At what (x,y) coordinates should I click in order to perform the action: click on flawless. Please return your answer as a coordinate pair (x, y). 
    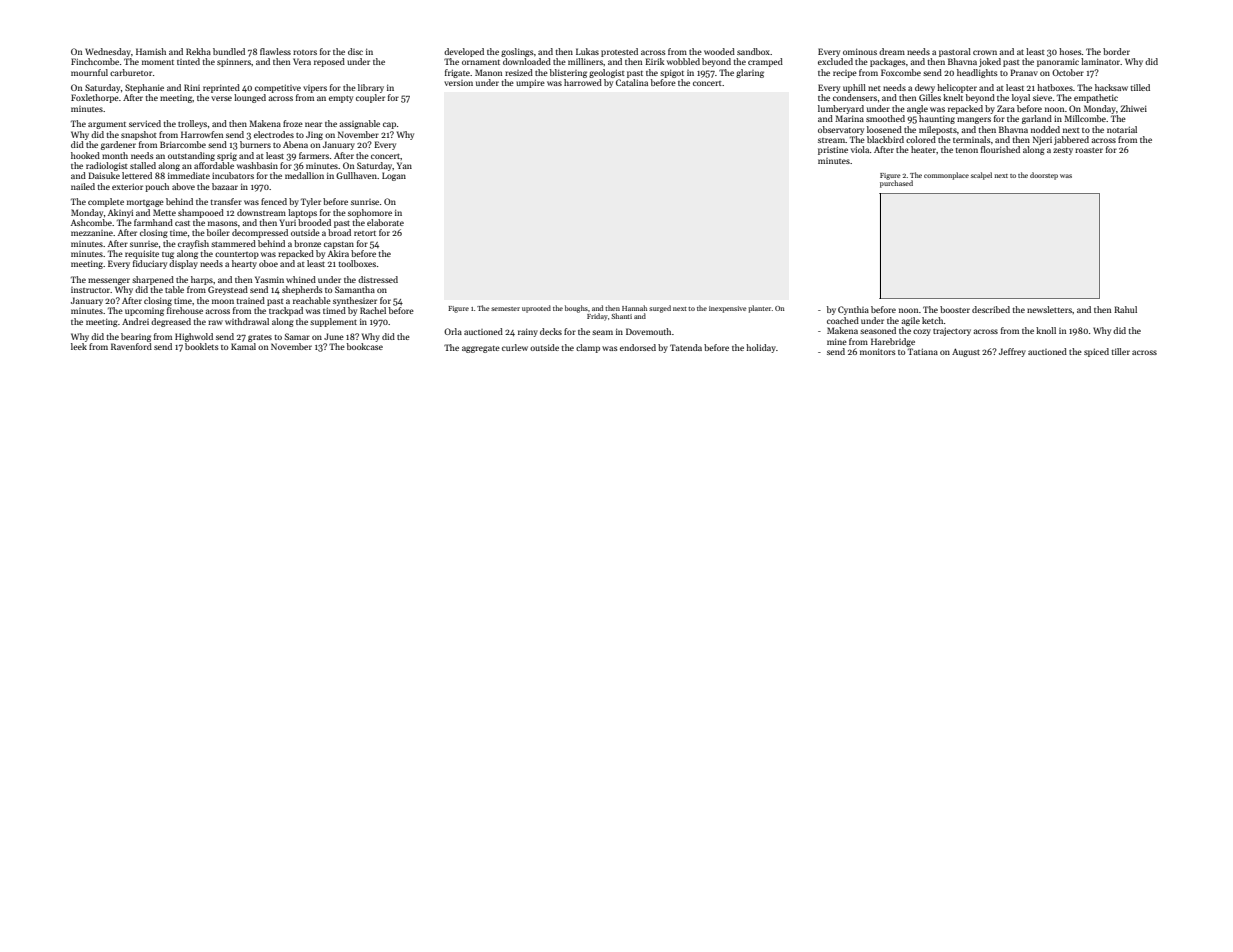
    Looking at the image, I should click on (275, 51).
